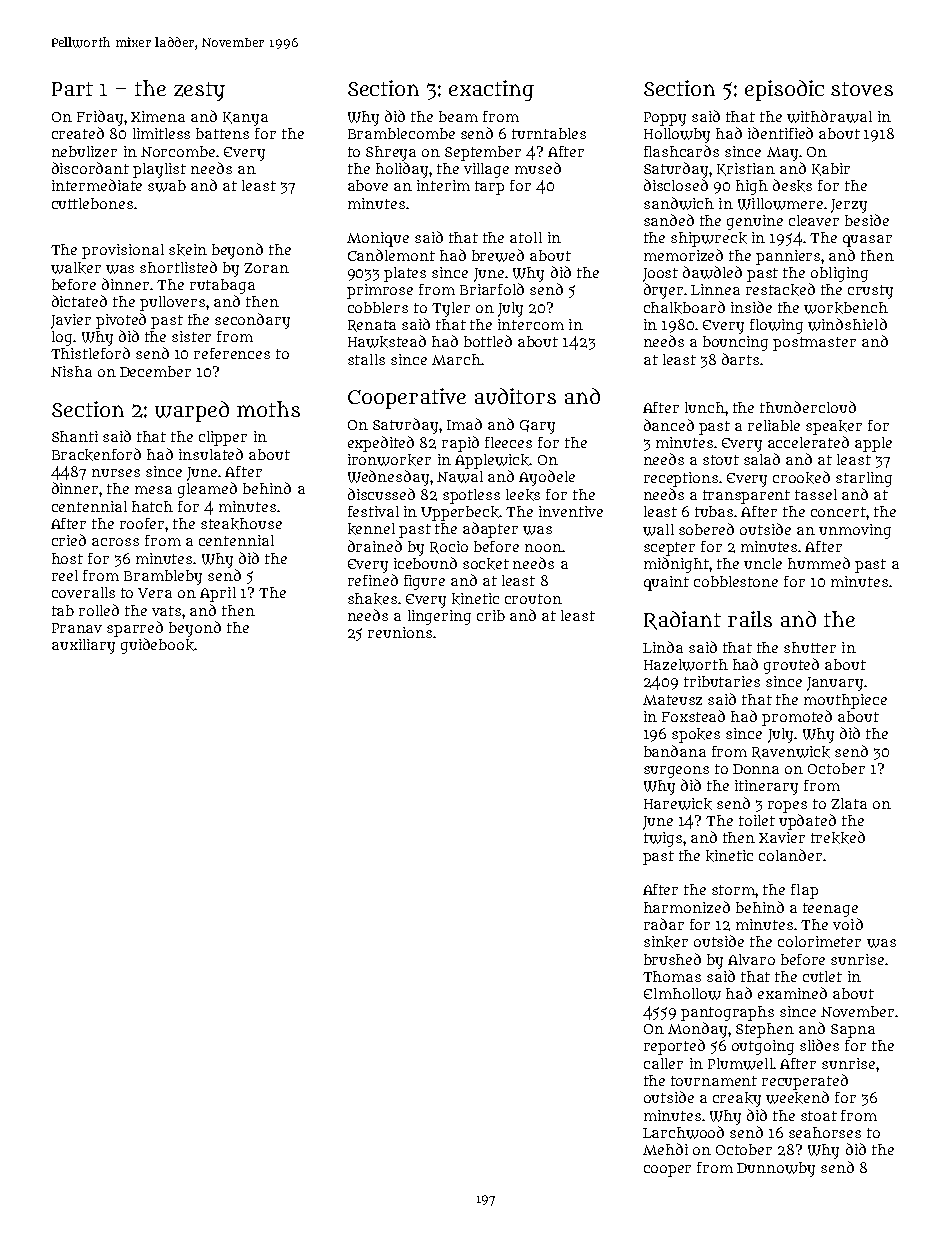  Describe the element at coordinates (491, 90) in the screenshot. I see `exacting` at that location.
